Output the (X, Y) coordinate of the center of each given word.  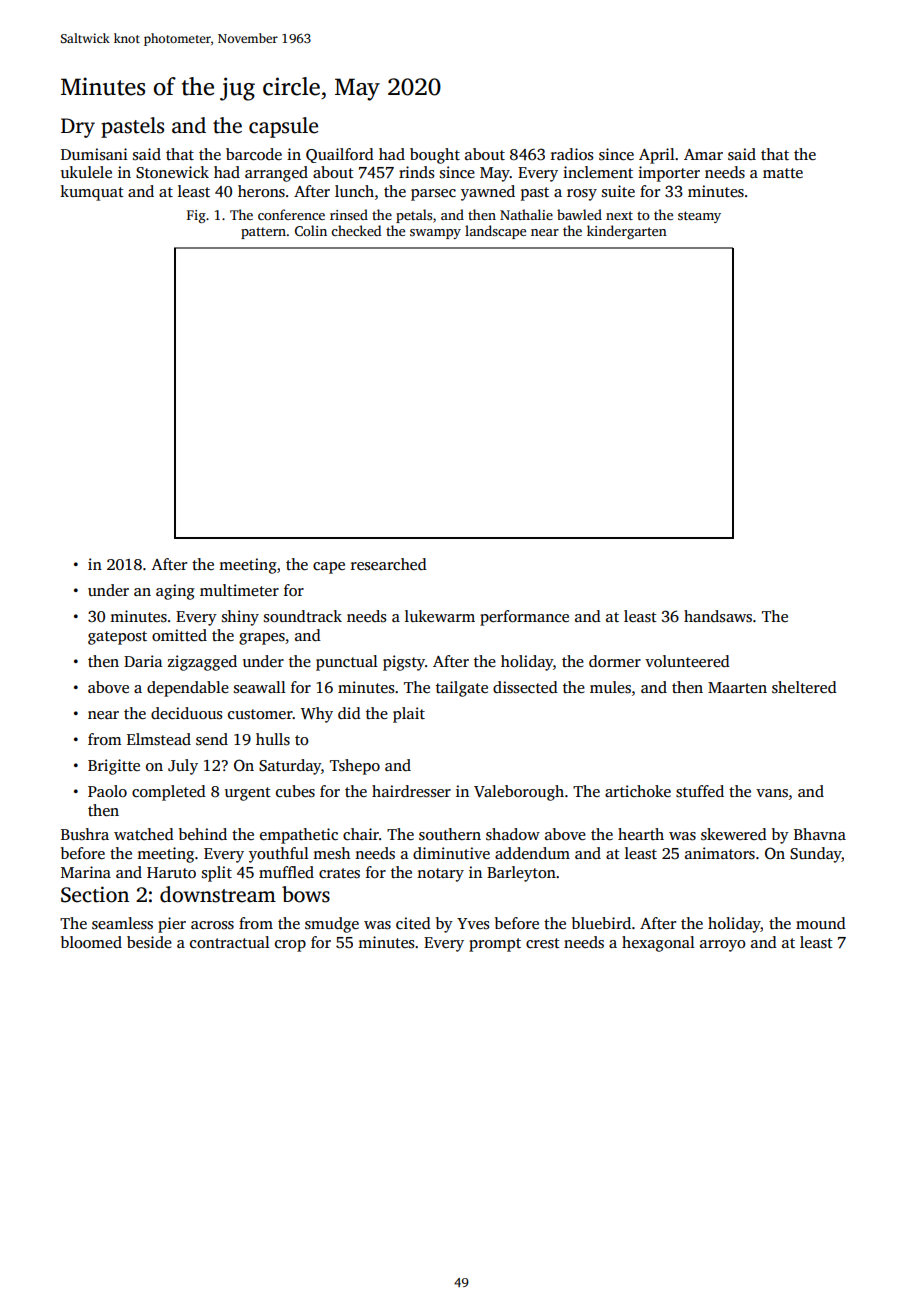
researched (389, 564)
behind (203, 834)
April (657, 156)
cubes (295, 791)
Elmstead (159, 739)
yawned (488, 193)
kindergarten (627, 232)
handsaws (718, 616)
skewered (734, 834)
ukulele (86, 172)
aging (175, 592)
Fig (196, 216)
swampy (435, 234)
